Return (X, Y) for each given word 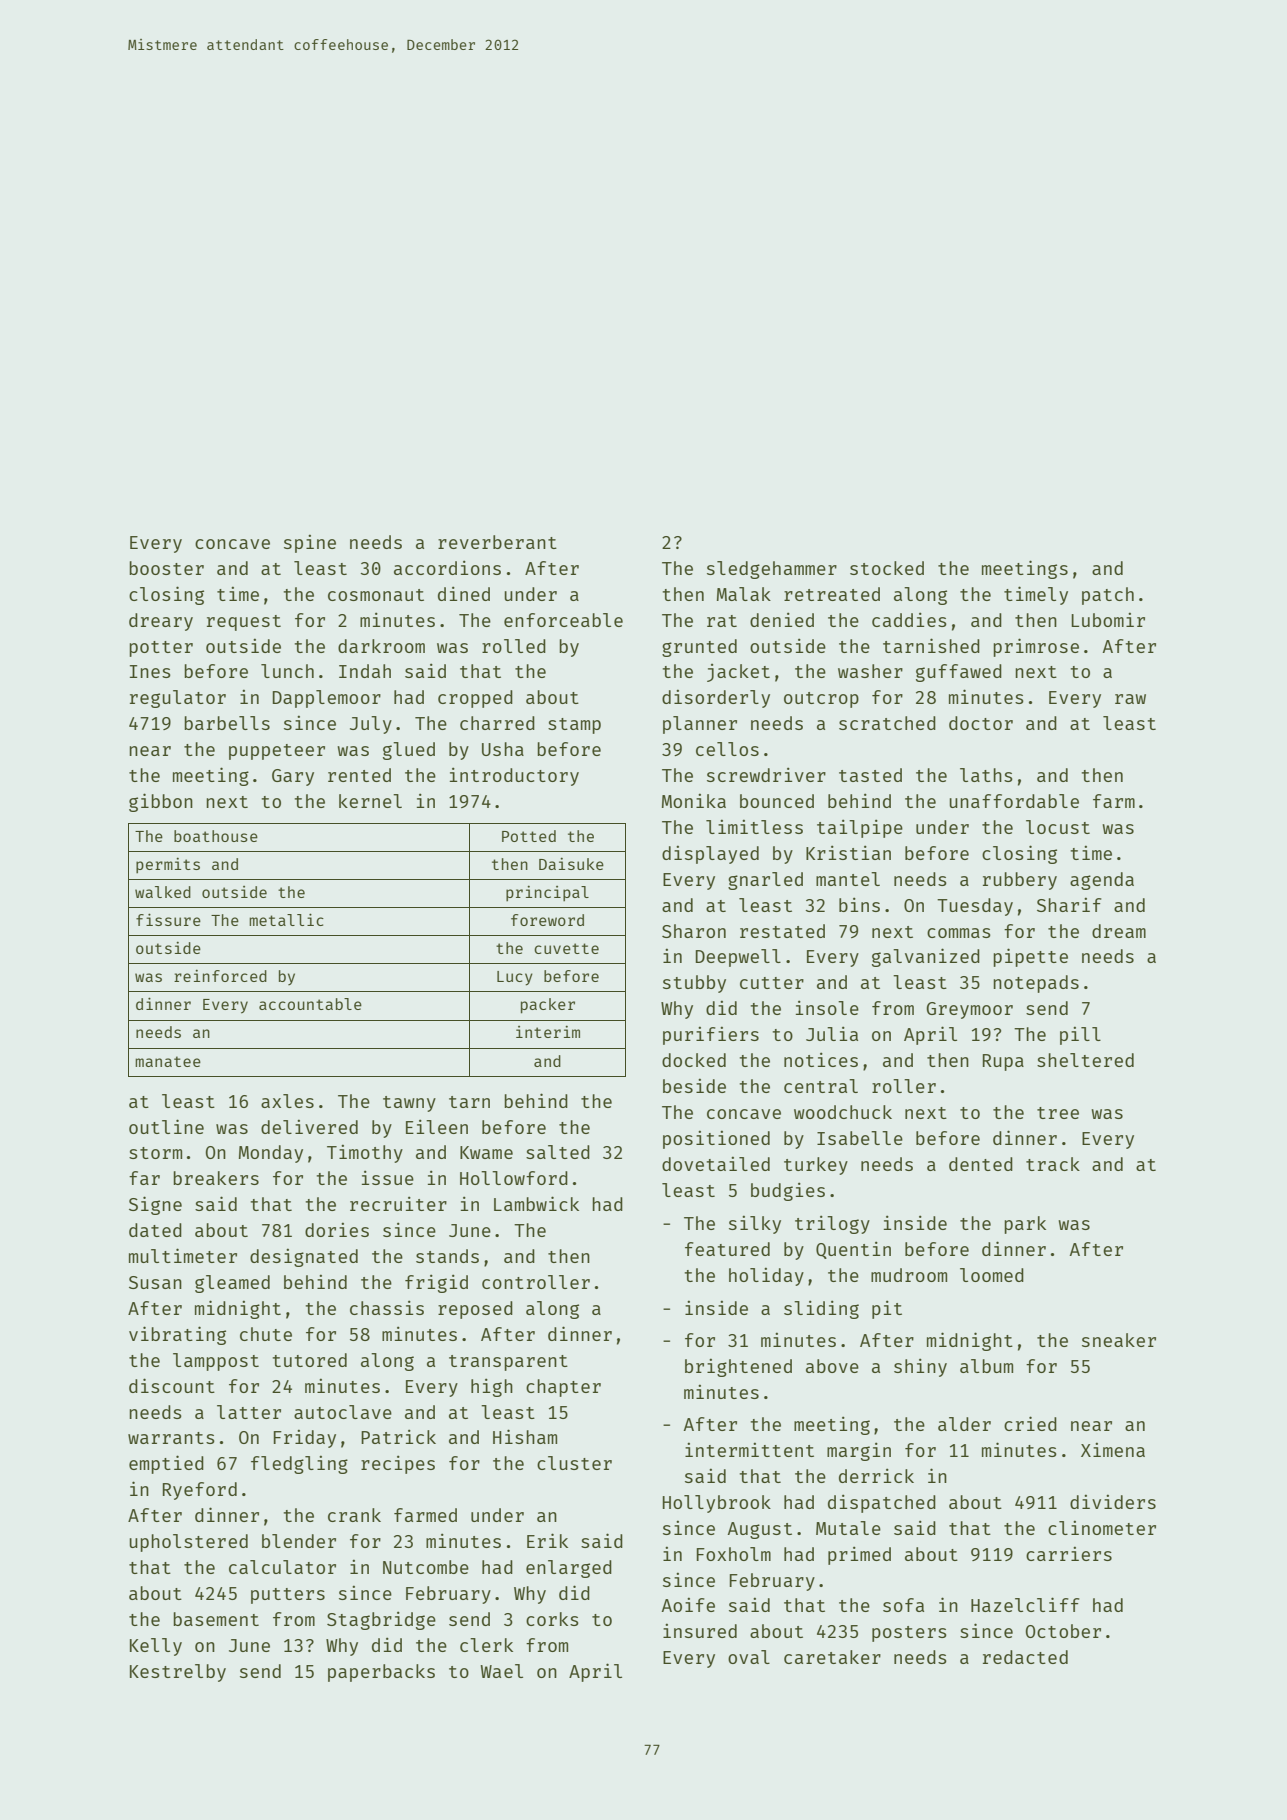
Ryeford (200, 1491)
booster (166, 568)
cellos (727, 749)
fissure (168, 919)
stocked (887, 568)
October (1063, 1631)
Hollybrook (717, 1504)
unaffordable (1014, 801)
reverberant (497, 542)
